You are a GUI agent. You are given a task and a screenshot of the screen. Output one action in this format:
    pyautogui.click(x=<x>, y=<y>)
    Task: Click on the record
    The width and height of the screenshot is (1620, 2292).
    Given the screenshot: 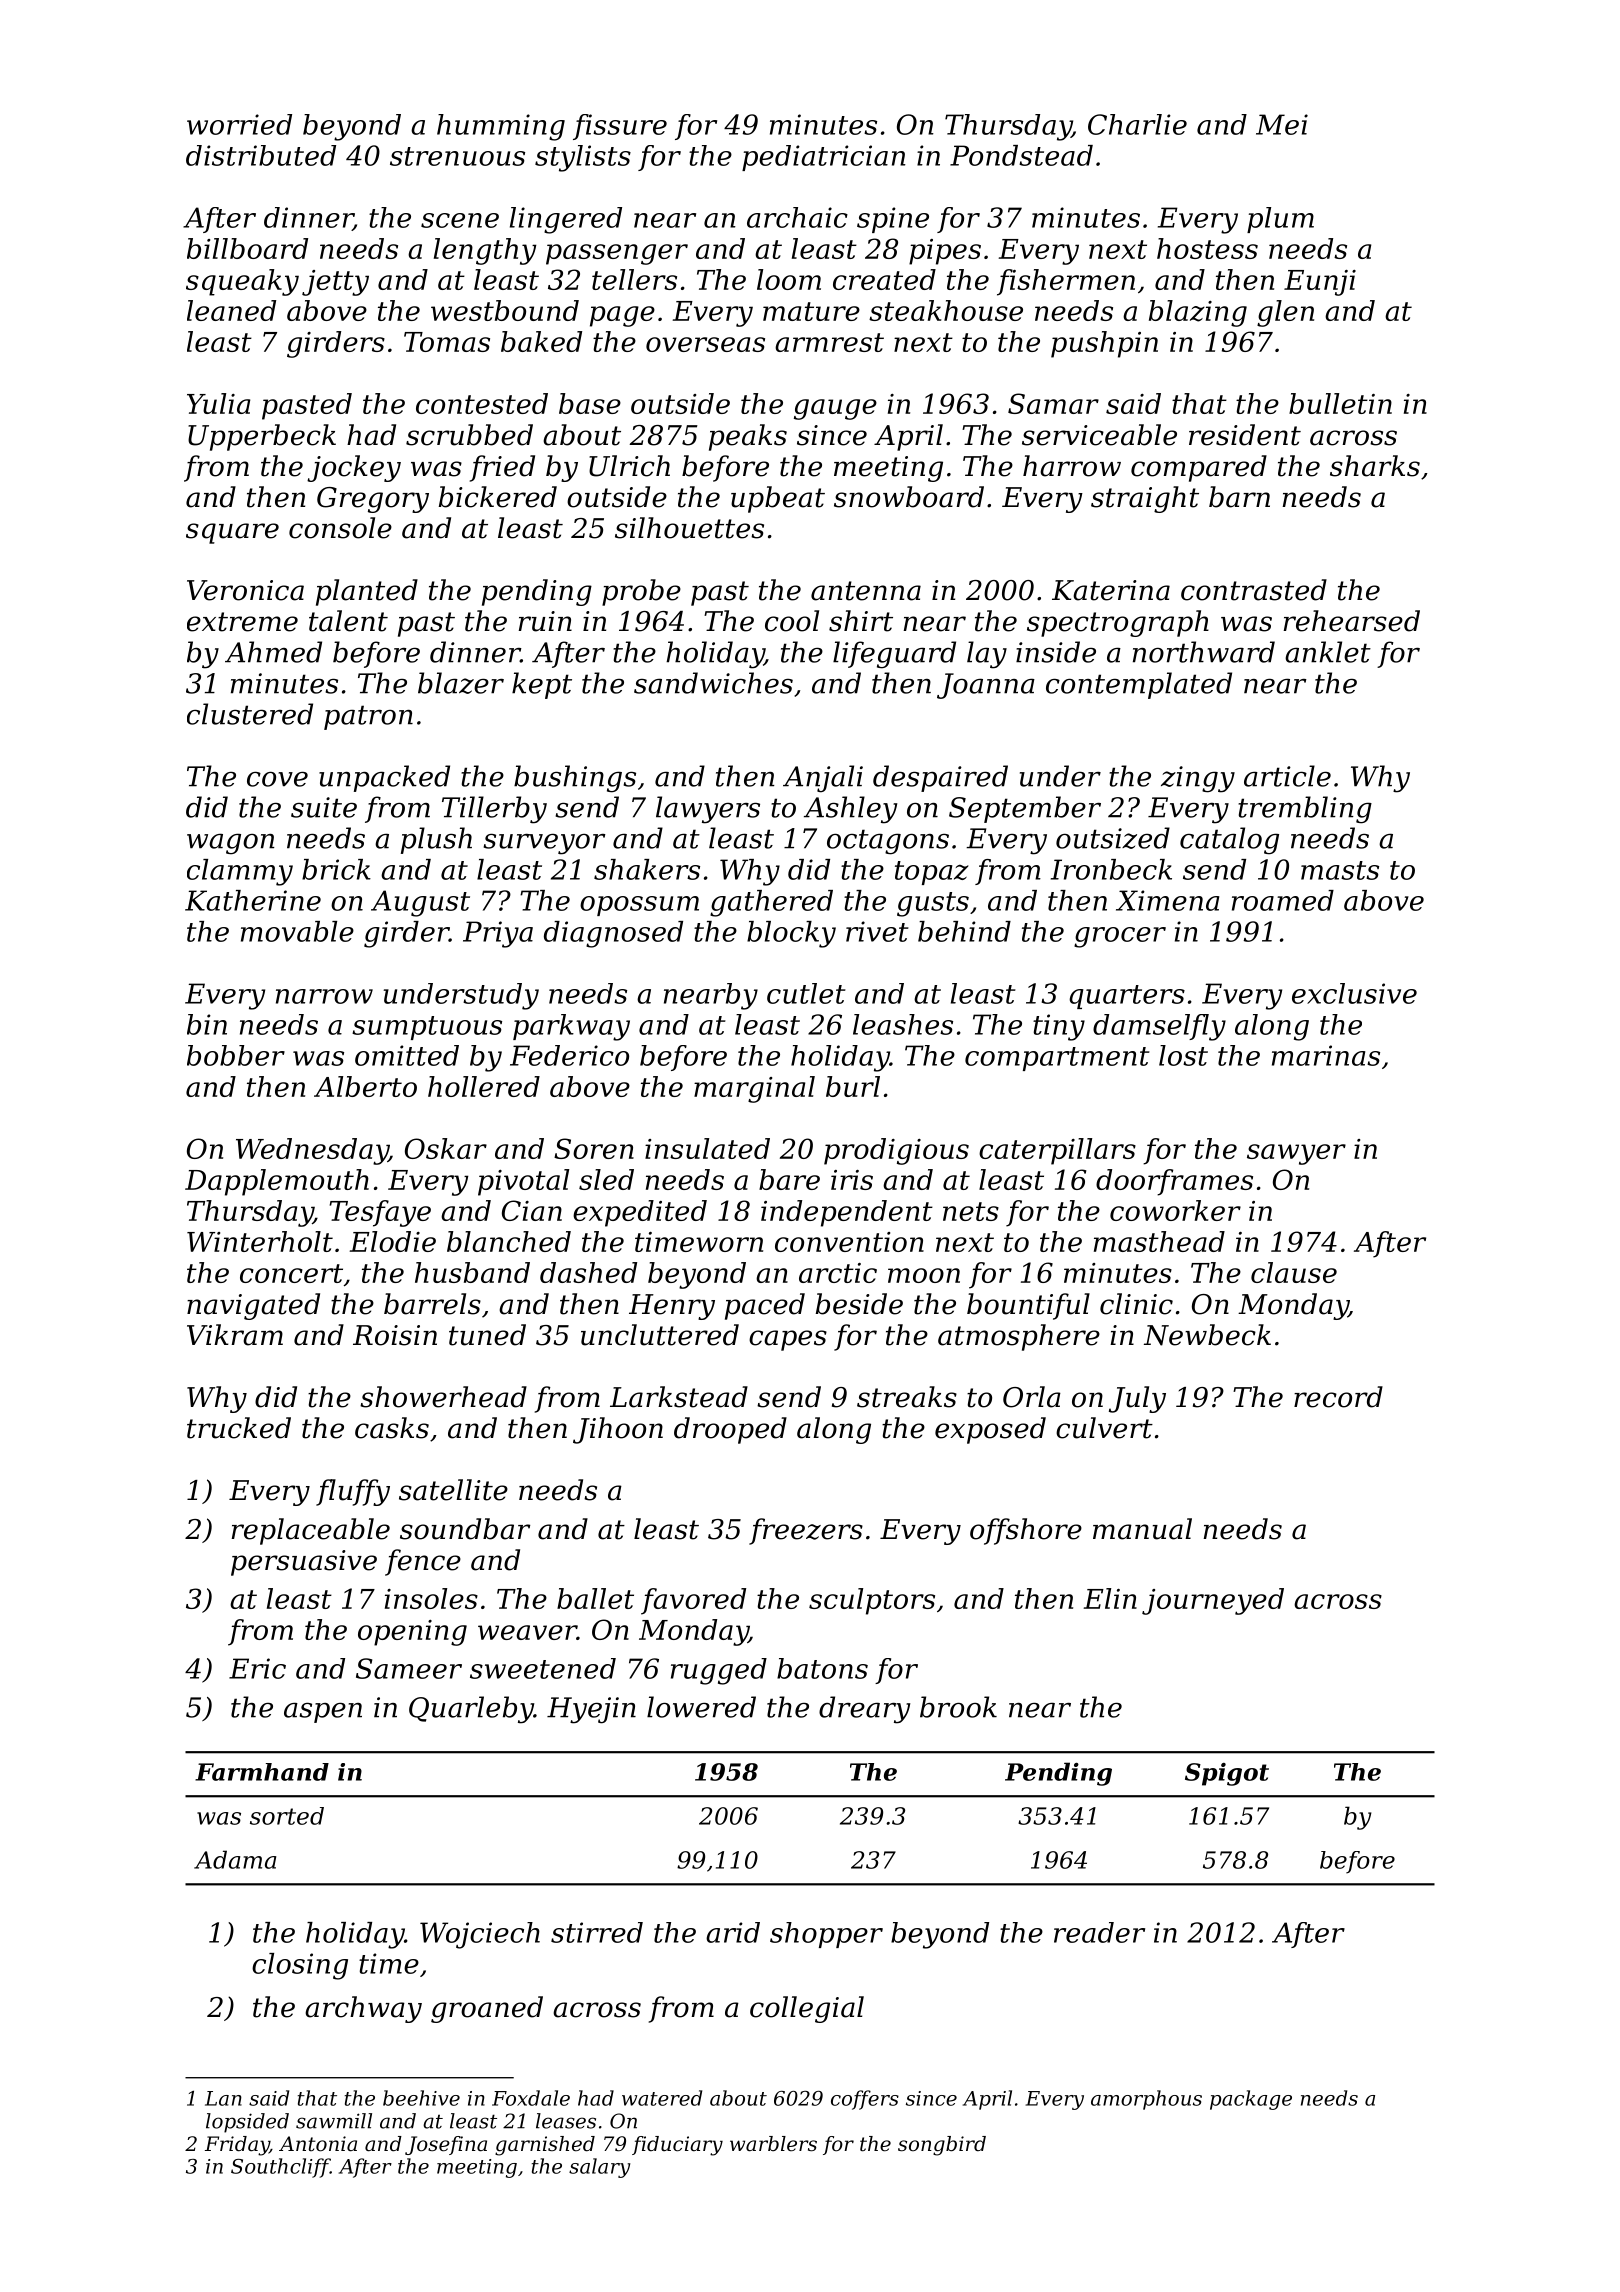 What is the action you would take?
    pyautogui.click(x=1338, y=1397)
